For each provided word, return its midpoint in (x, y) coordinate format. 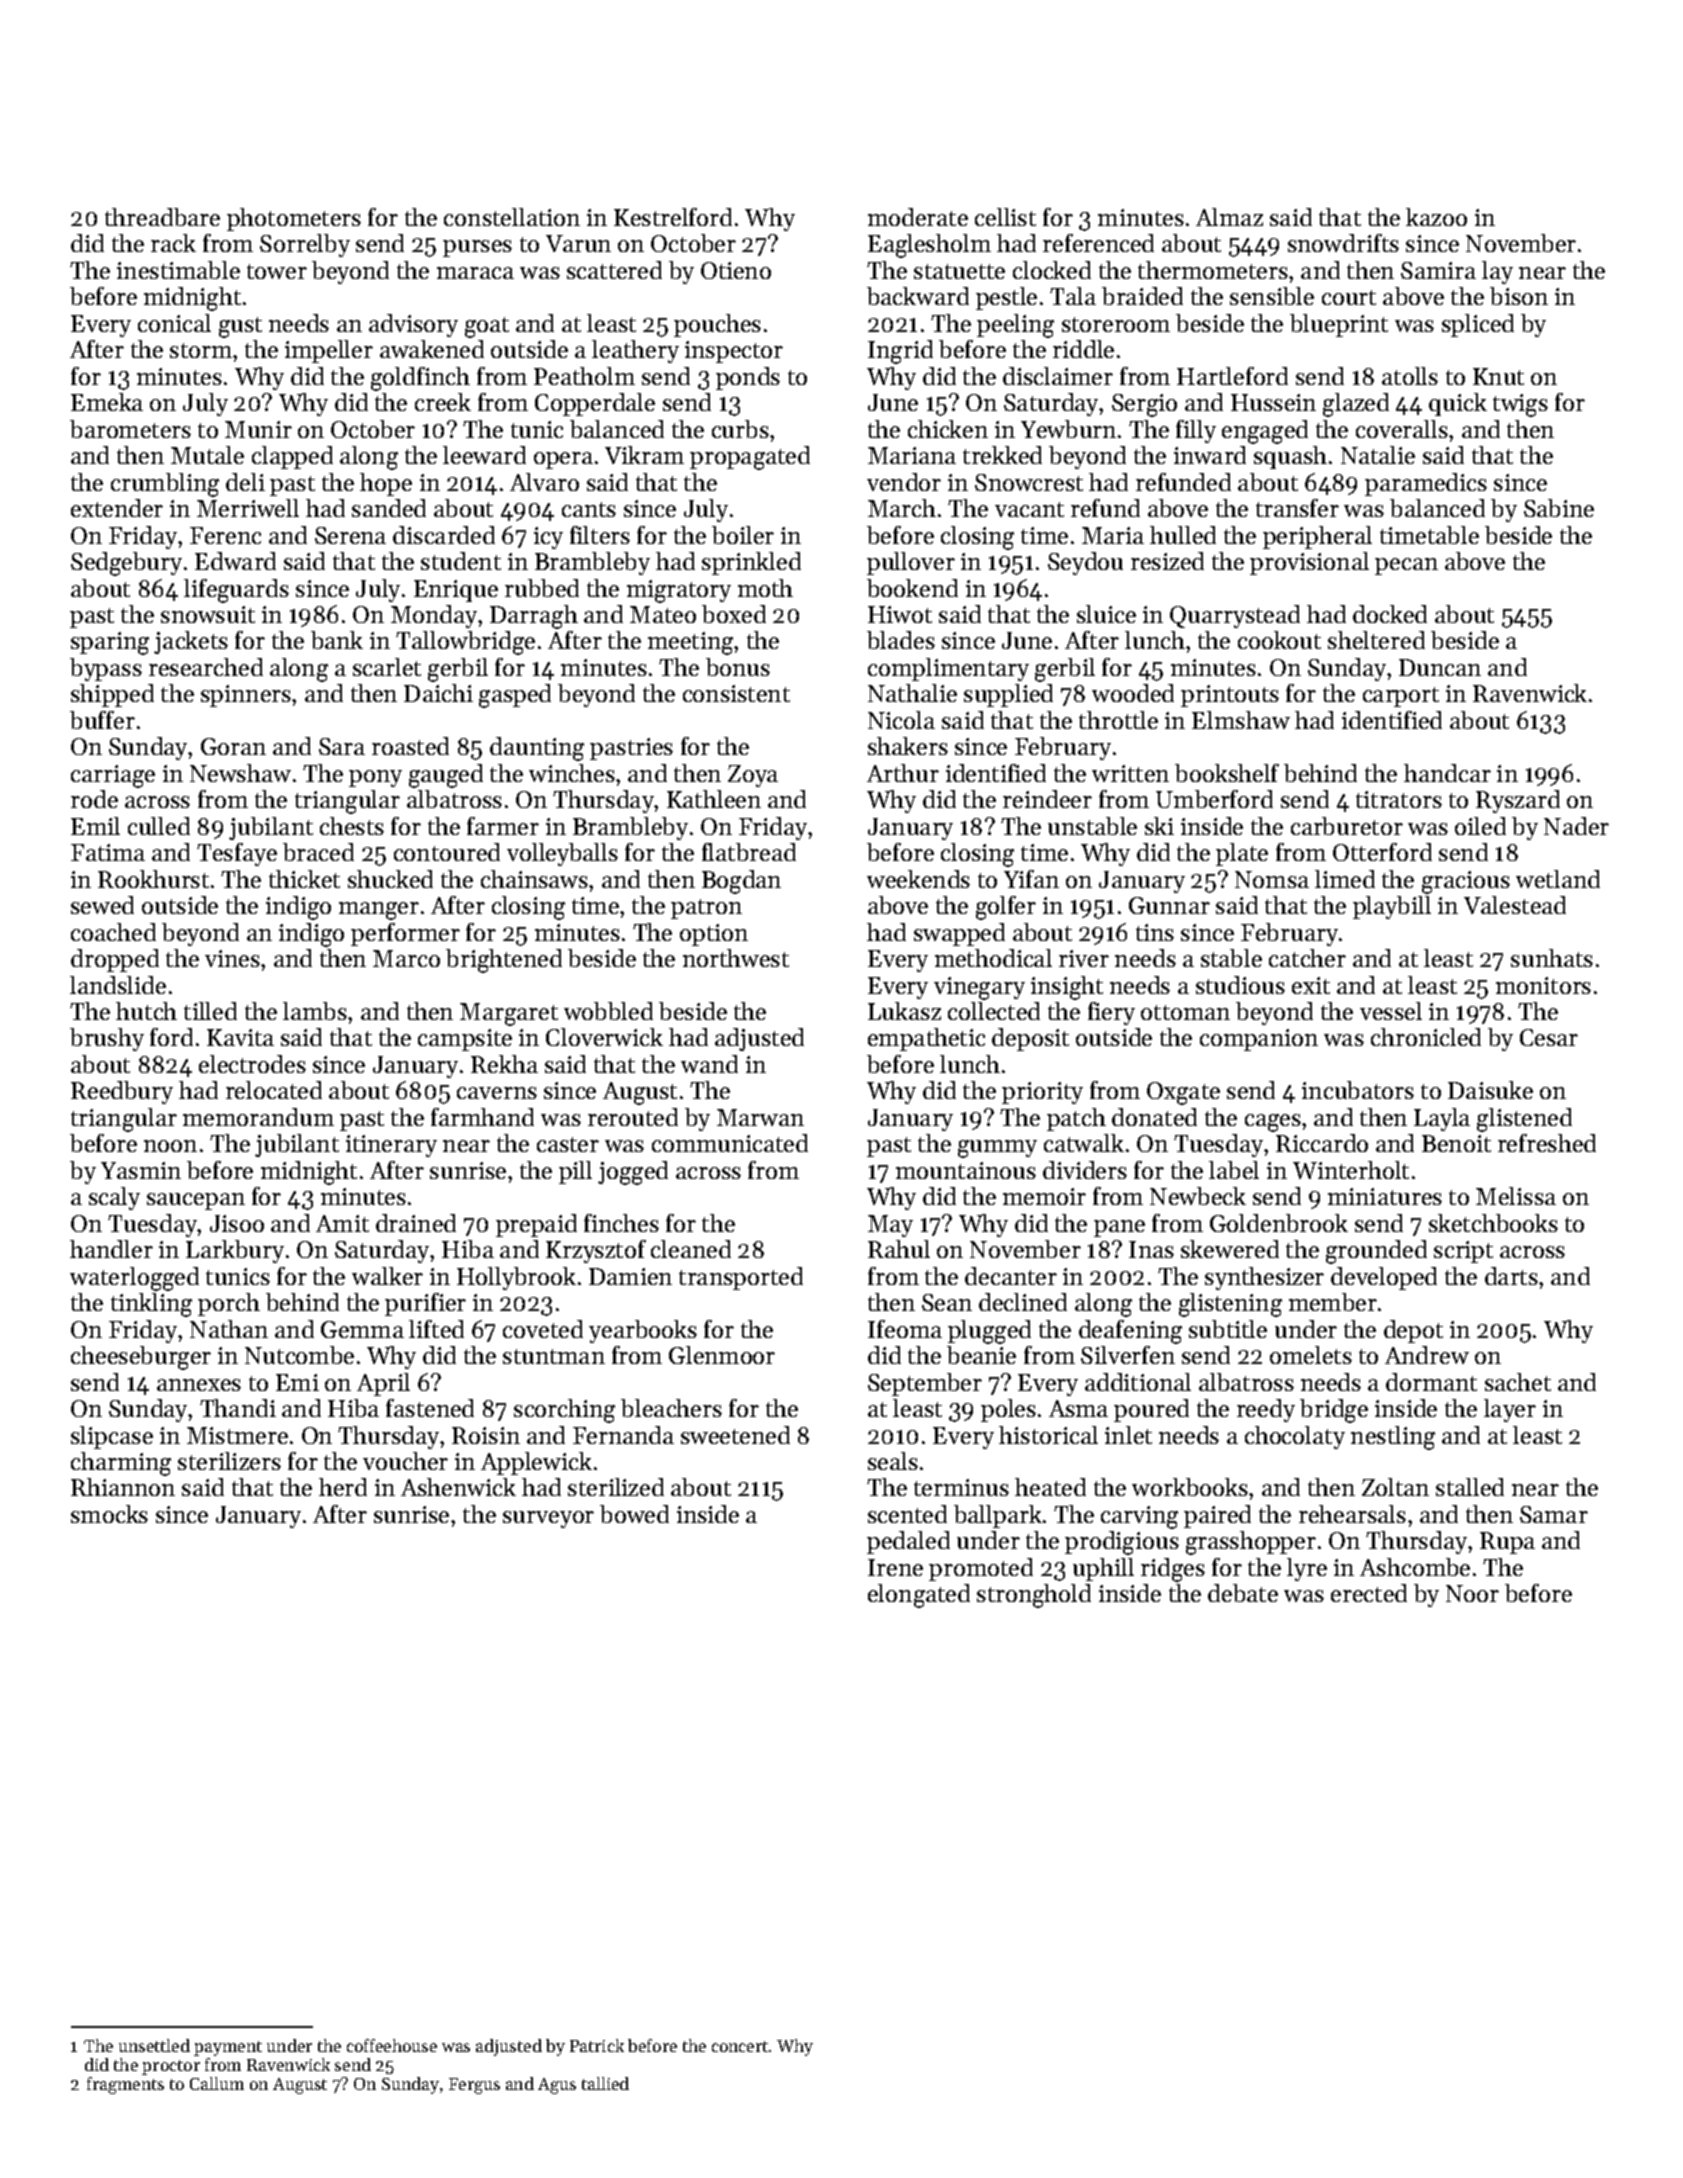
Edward (235, 561)
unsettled (154, 2045)
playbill (1392, 907)
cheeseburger (141, 1358)
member (1333, 1302)
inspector (734, 352)
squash (1290, 457)
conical (174, 323)
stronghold (1034, 1596)
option (714, 935)
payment (228, 2048)
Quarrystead (1235, 616)
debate (1243, 1593)
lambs (315, 1011)
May (890, 1226)
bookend (912, 588)
